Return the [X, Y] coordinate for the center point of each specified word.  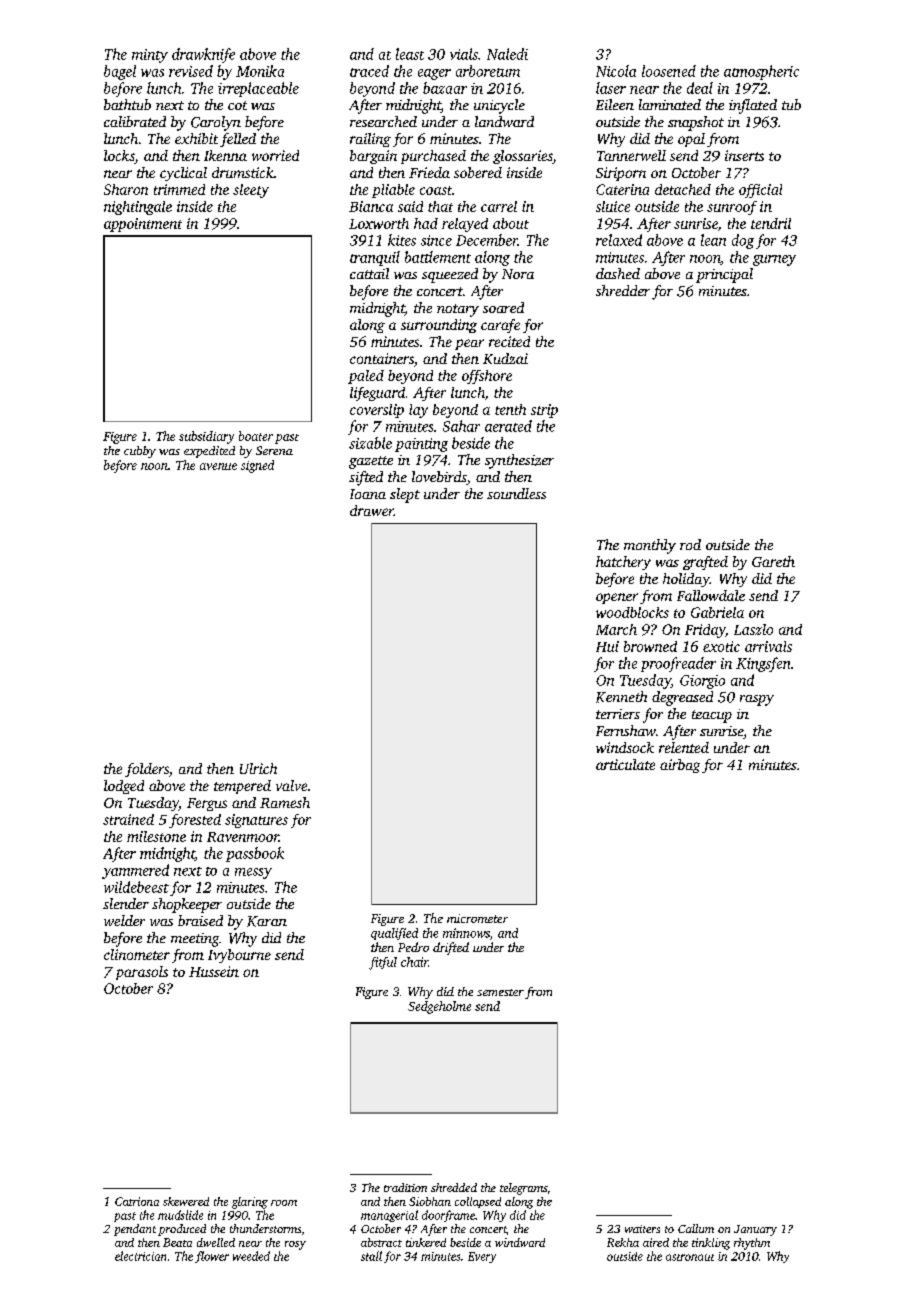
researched [383, 121]
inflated [753, 106]
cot [237, 105]
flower [212, 1257]
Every [482, 1257]
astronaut [690, 1257]
